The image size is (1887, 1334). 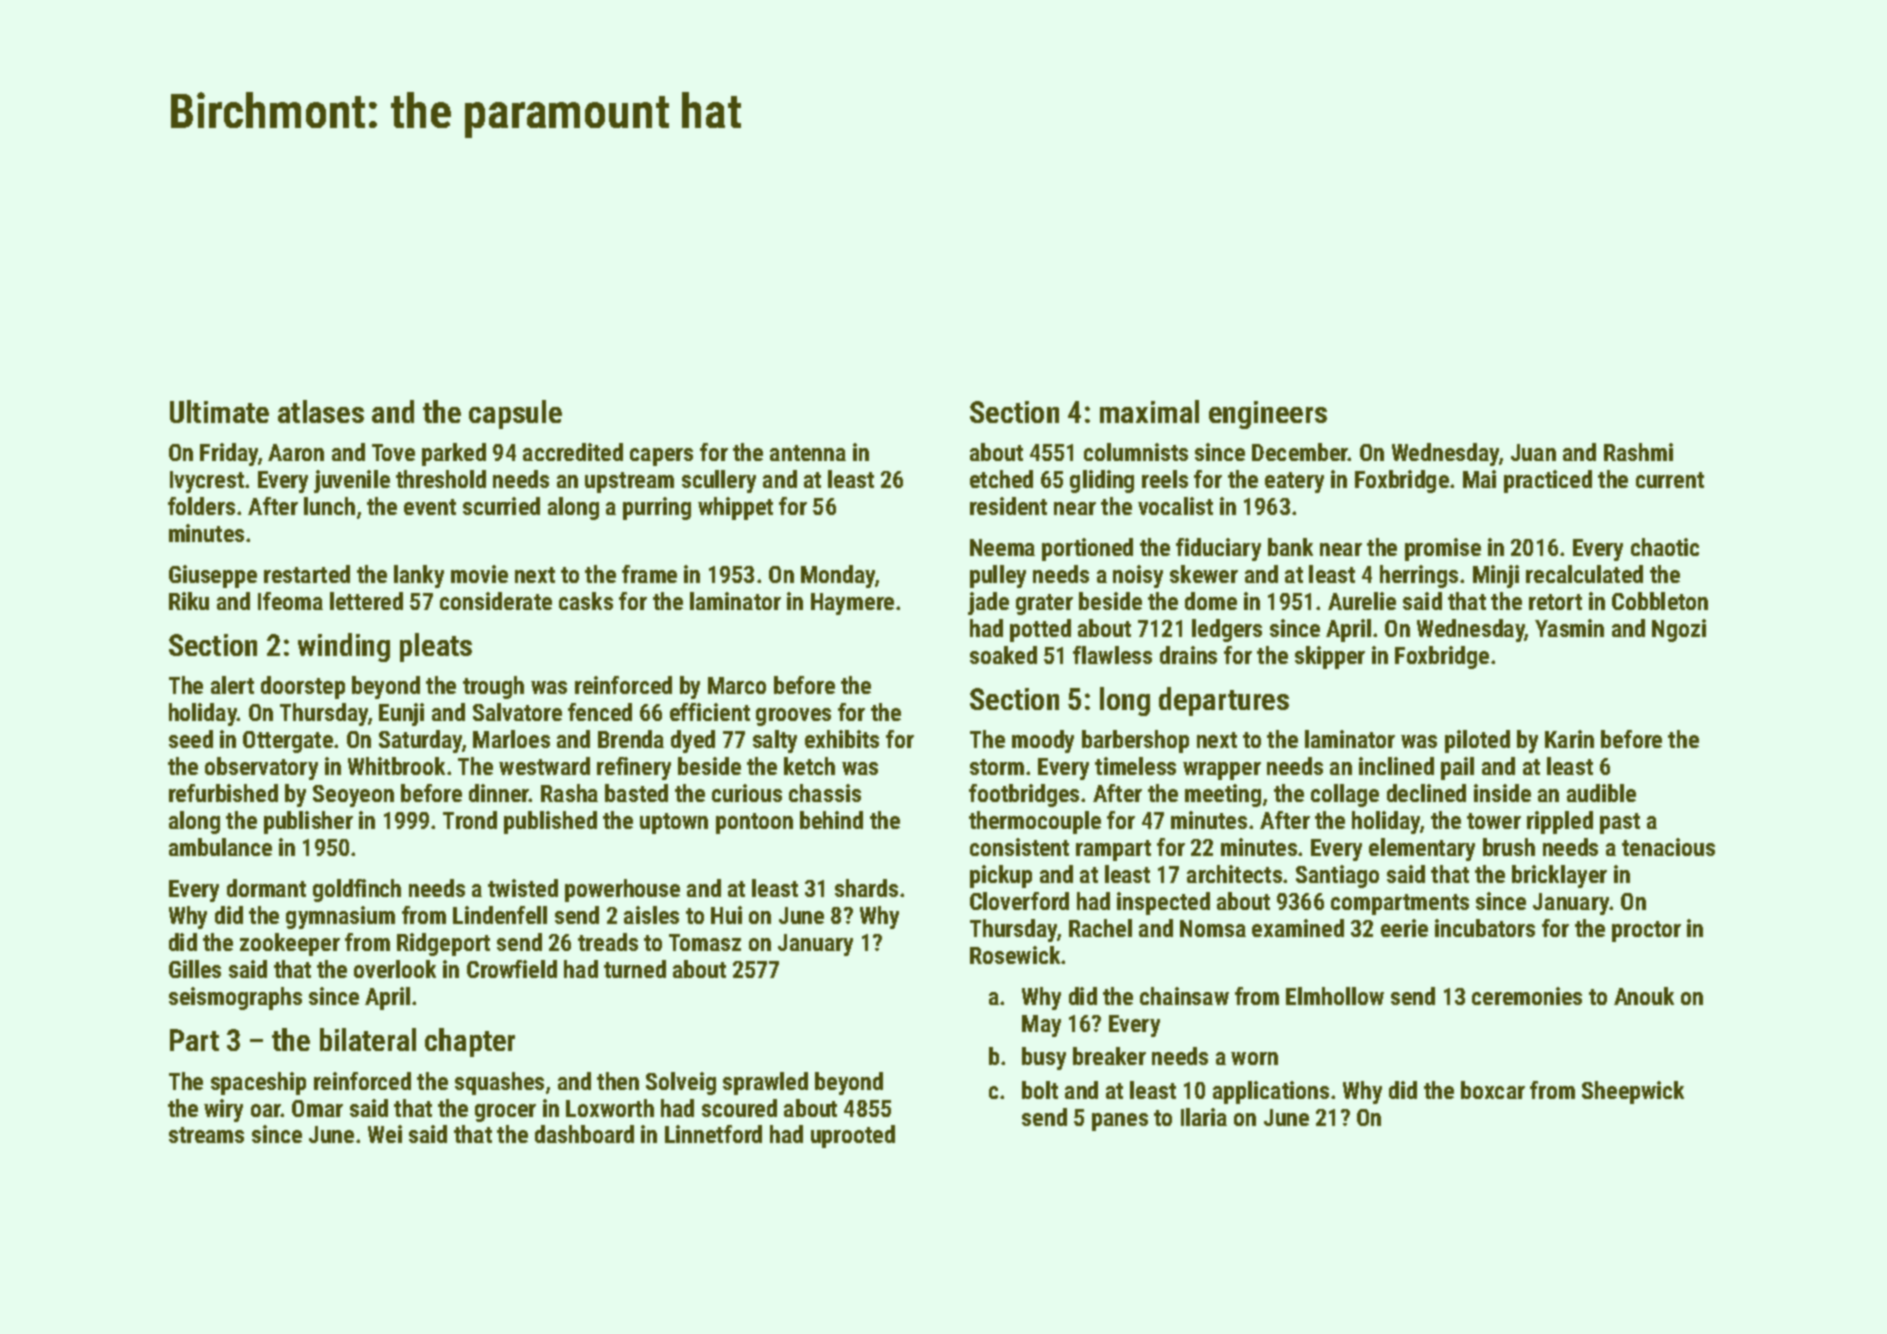 What do you see at coordinates (523, 888) in the screenshot?
I see `twisted` at bounding box center [523, 888].
